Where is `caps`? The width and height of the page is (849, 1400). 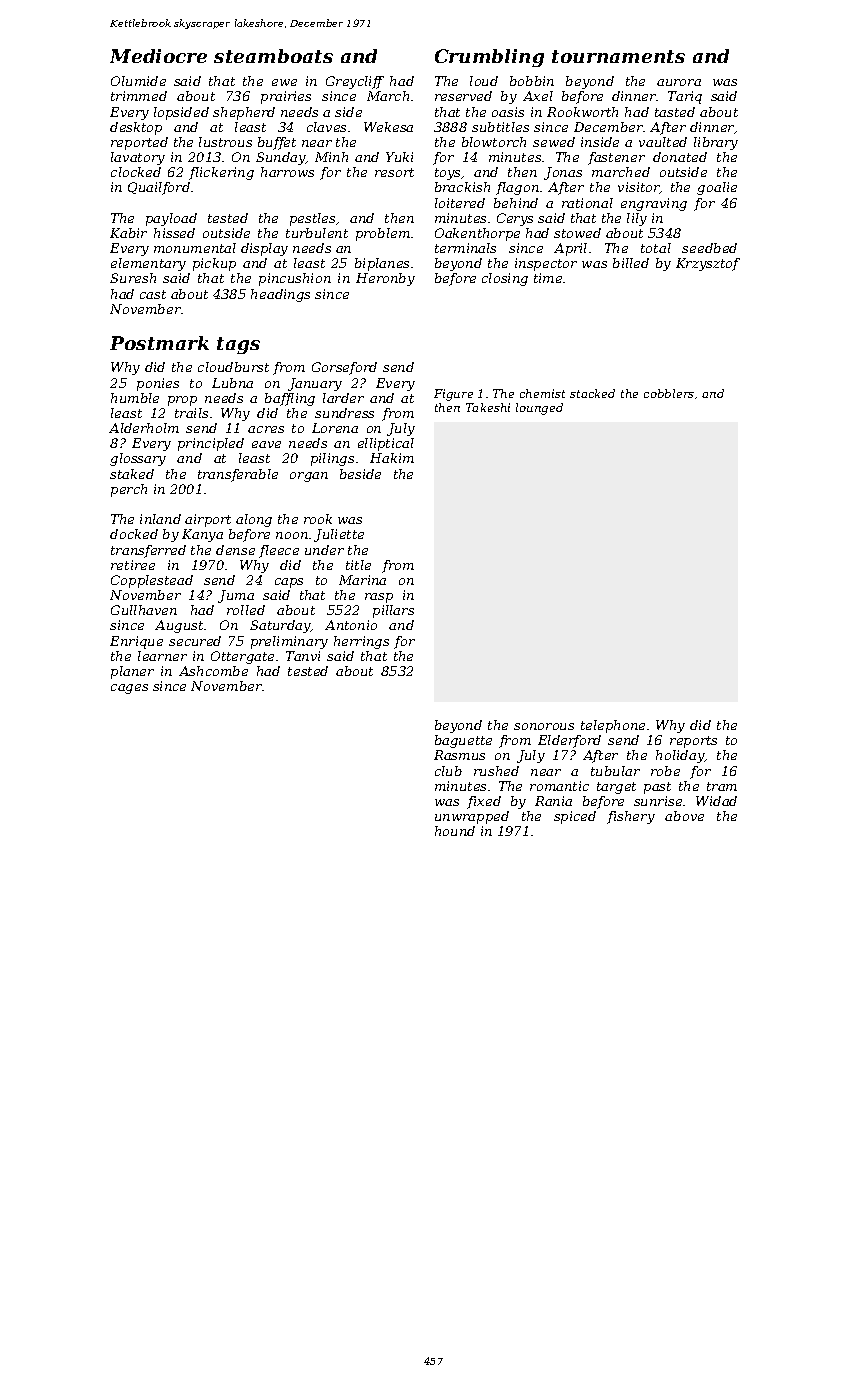
caps is located at coordinates (289, 583).
